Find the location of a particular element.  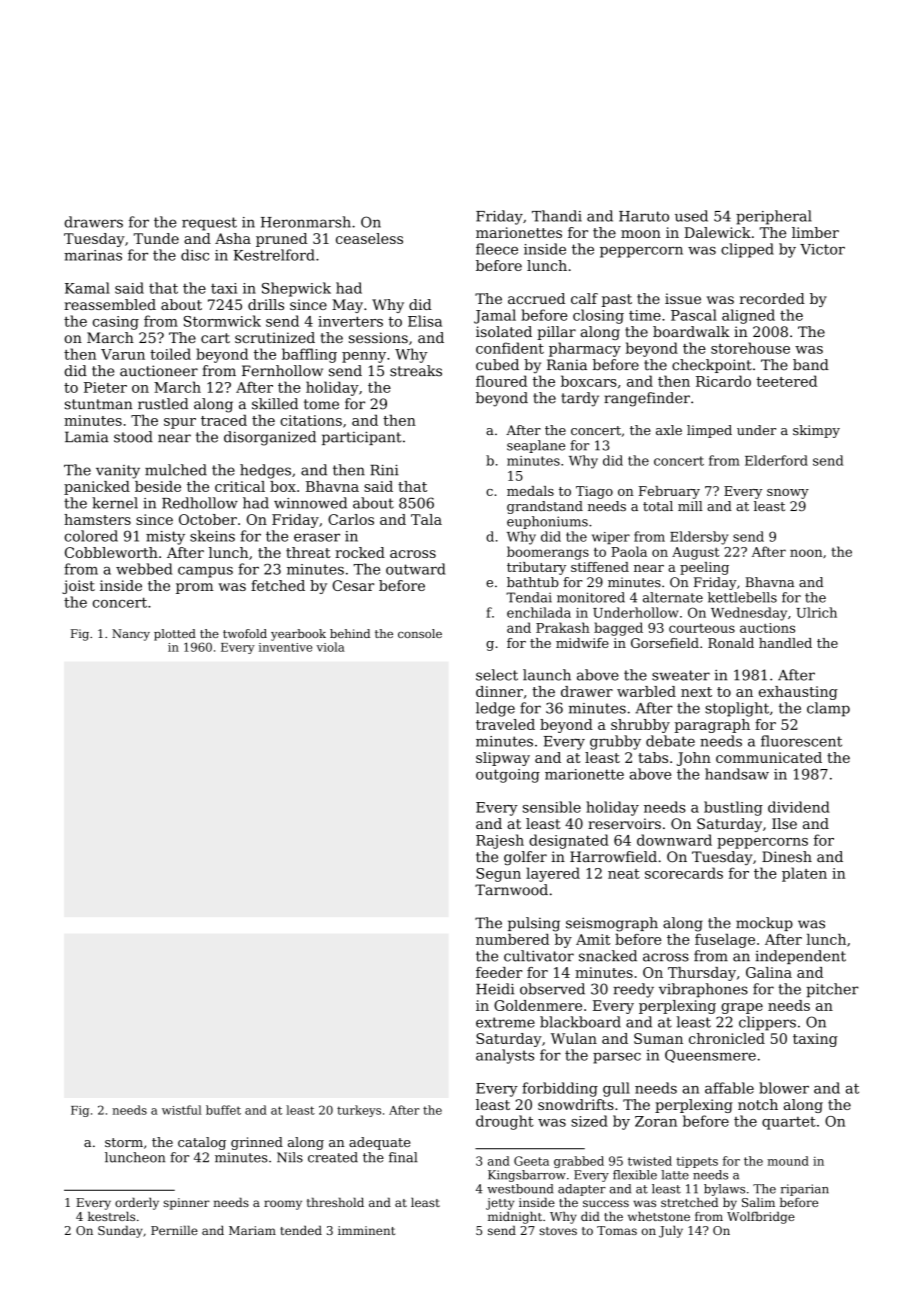

Eldersby is located at coordinates (699, 538).
